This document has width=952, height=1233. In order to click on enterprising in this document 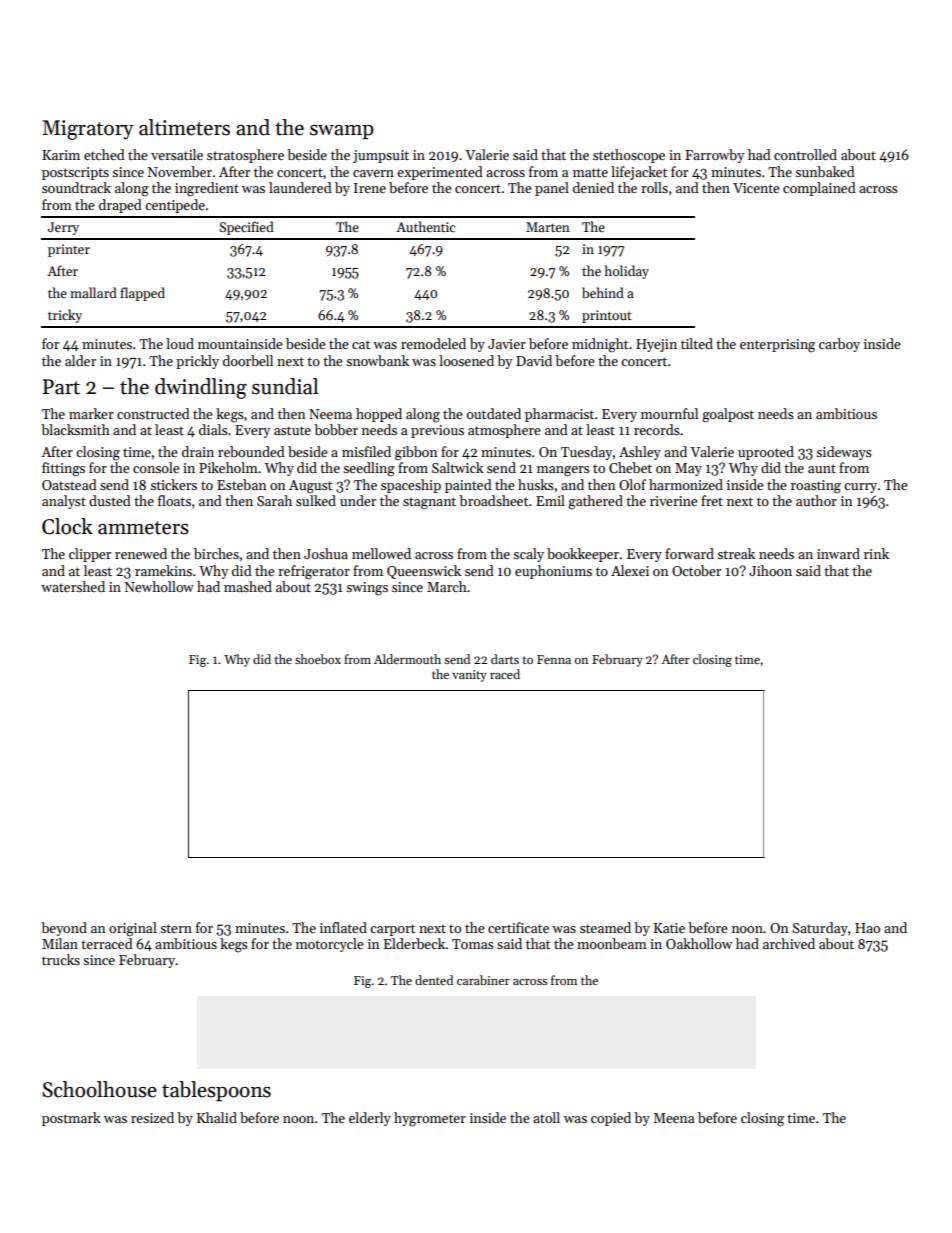, I will do `click(777, 346)`.
